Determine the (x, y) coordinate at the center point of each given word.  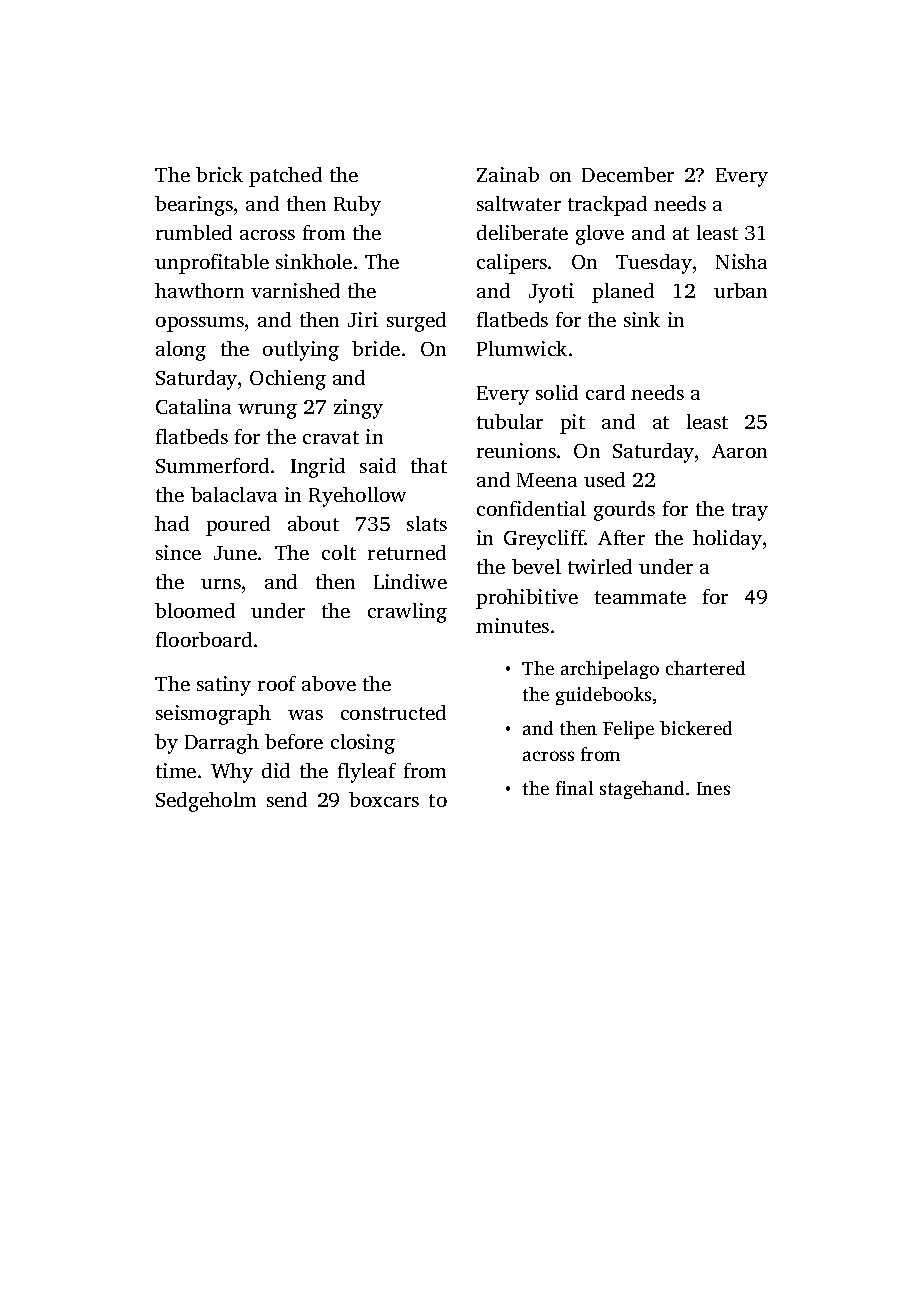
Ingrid (318, 468)
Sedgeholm (206, 802)
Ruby (357, 206)
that (429, 465)
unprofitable (212, 264)
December (628, 174)
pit (572, 424)
